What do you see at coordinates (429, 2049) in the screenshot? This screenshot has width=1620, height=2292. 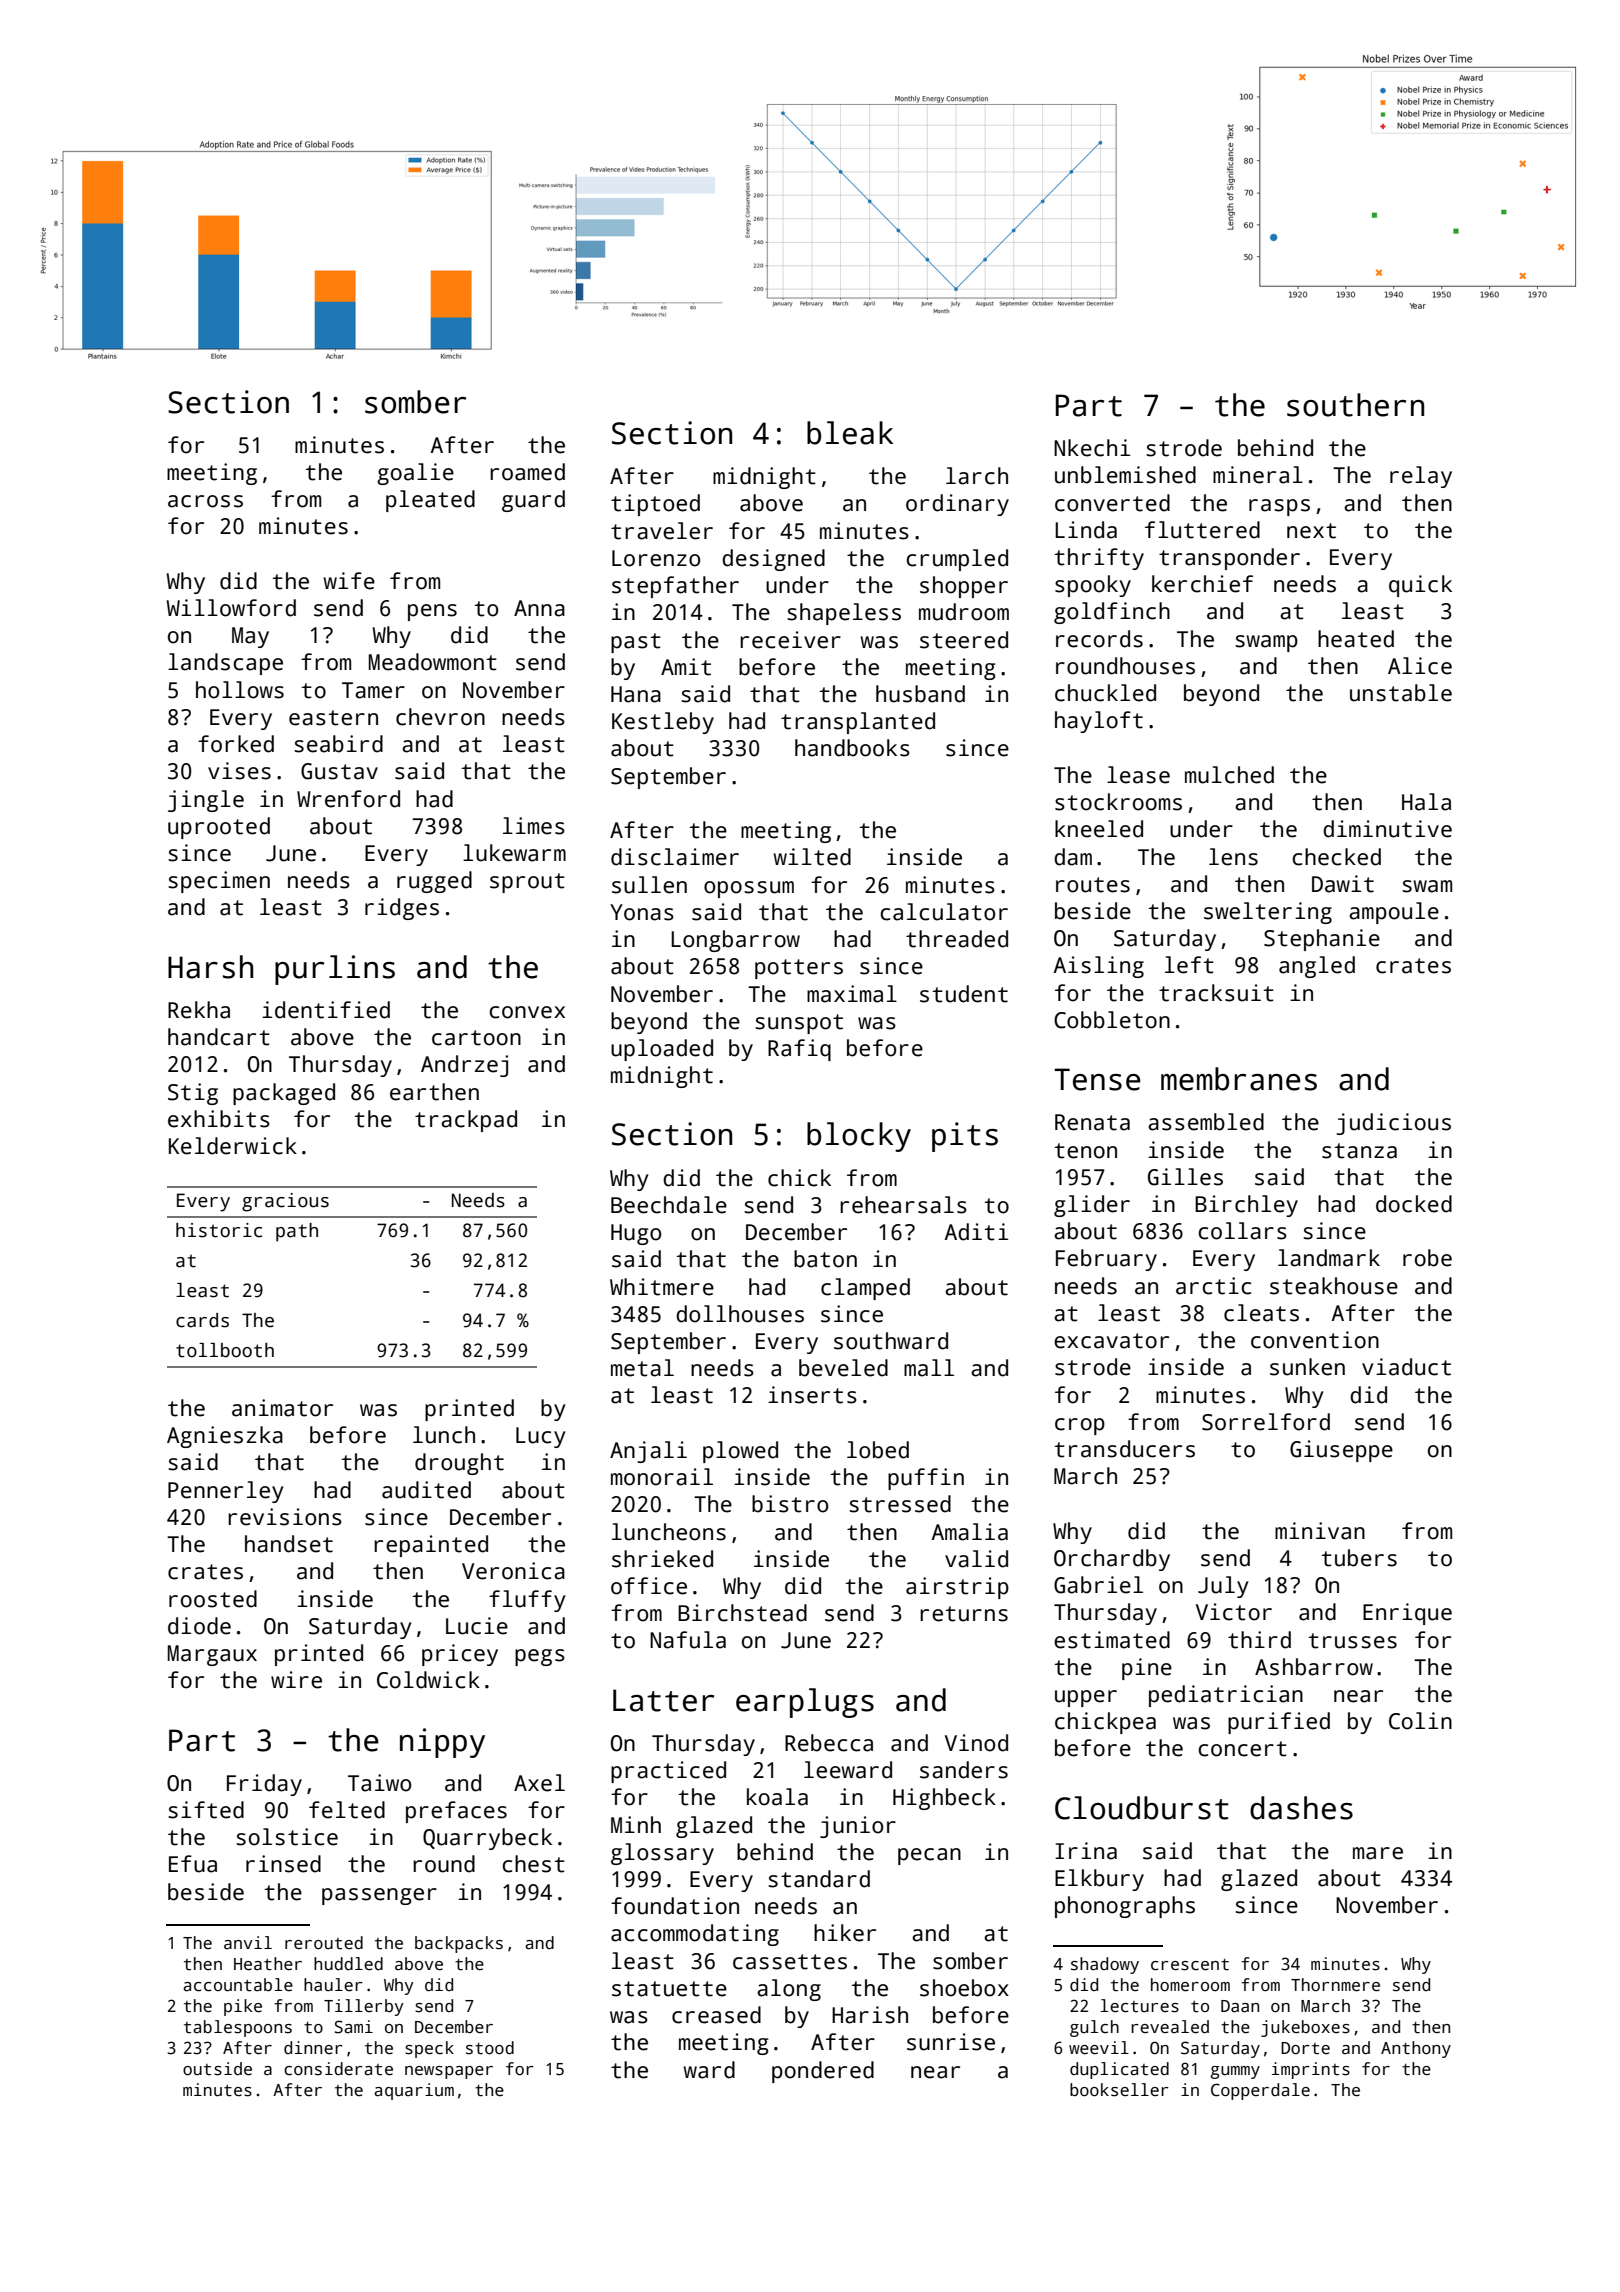 I see `speck` at bounding box center [429, 2049].
